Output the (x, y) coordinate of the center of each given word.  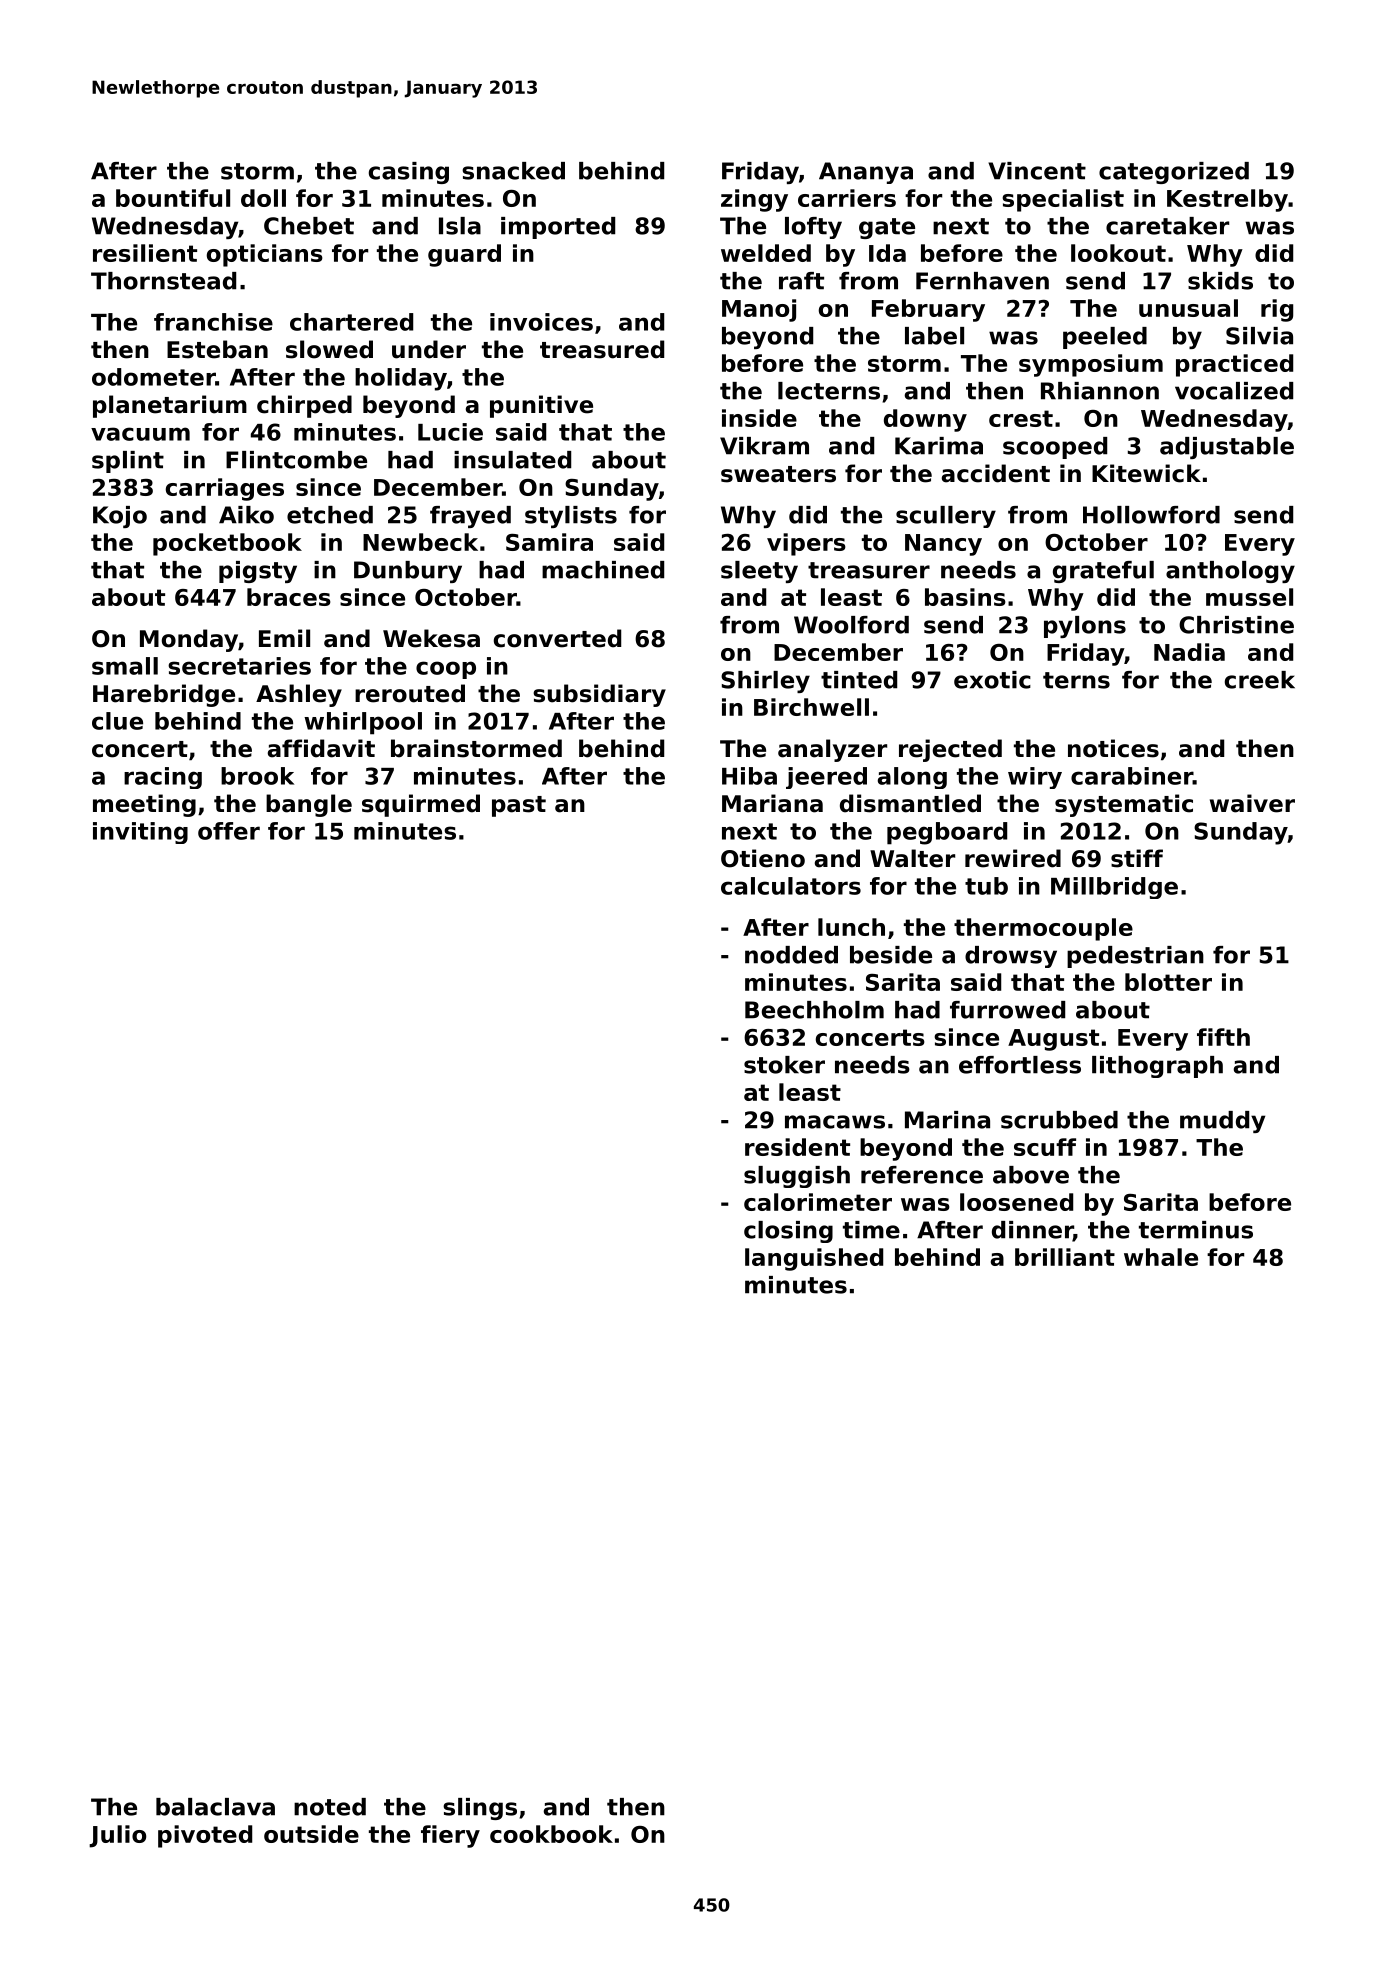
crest (1021, 418)
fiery (450, 1836)
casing (409, 173)
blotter (1168, 982)
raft (801, 281)
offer (229, 831)
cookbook (551, 1834)
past (519, 806)
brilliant (1065, 1257)
